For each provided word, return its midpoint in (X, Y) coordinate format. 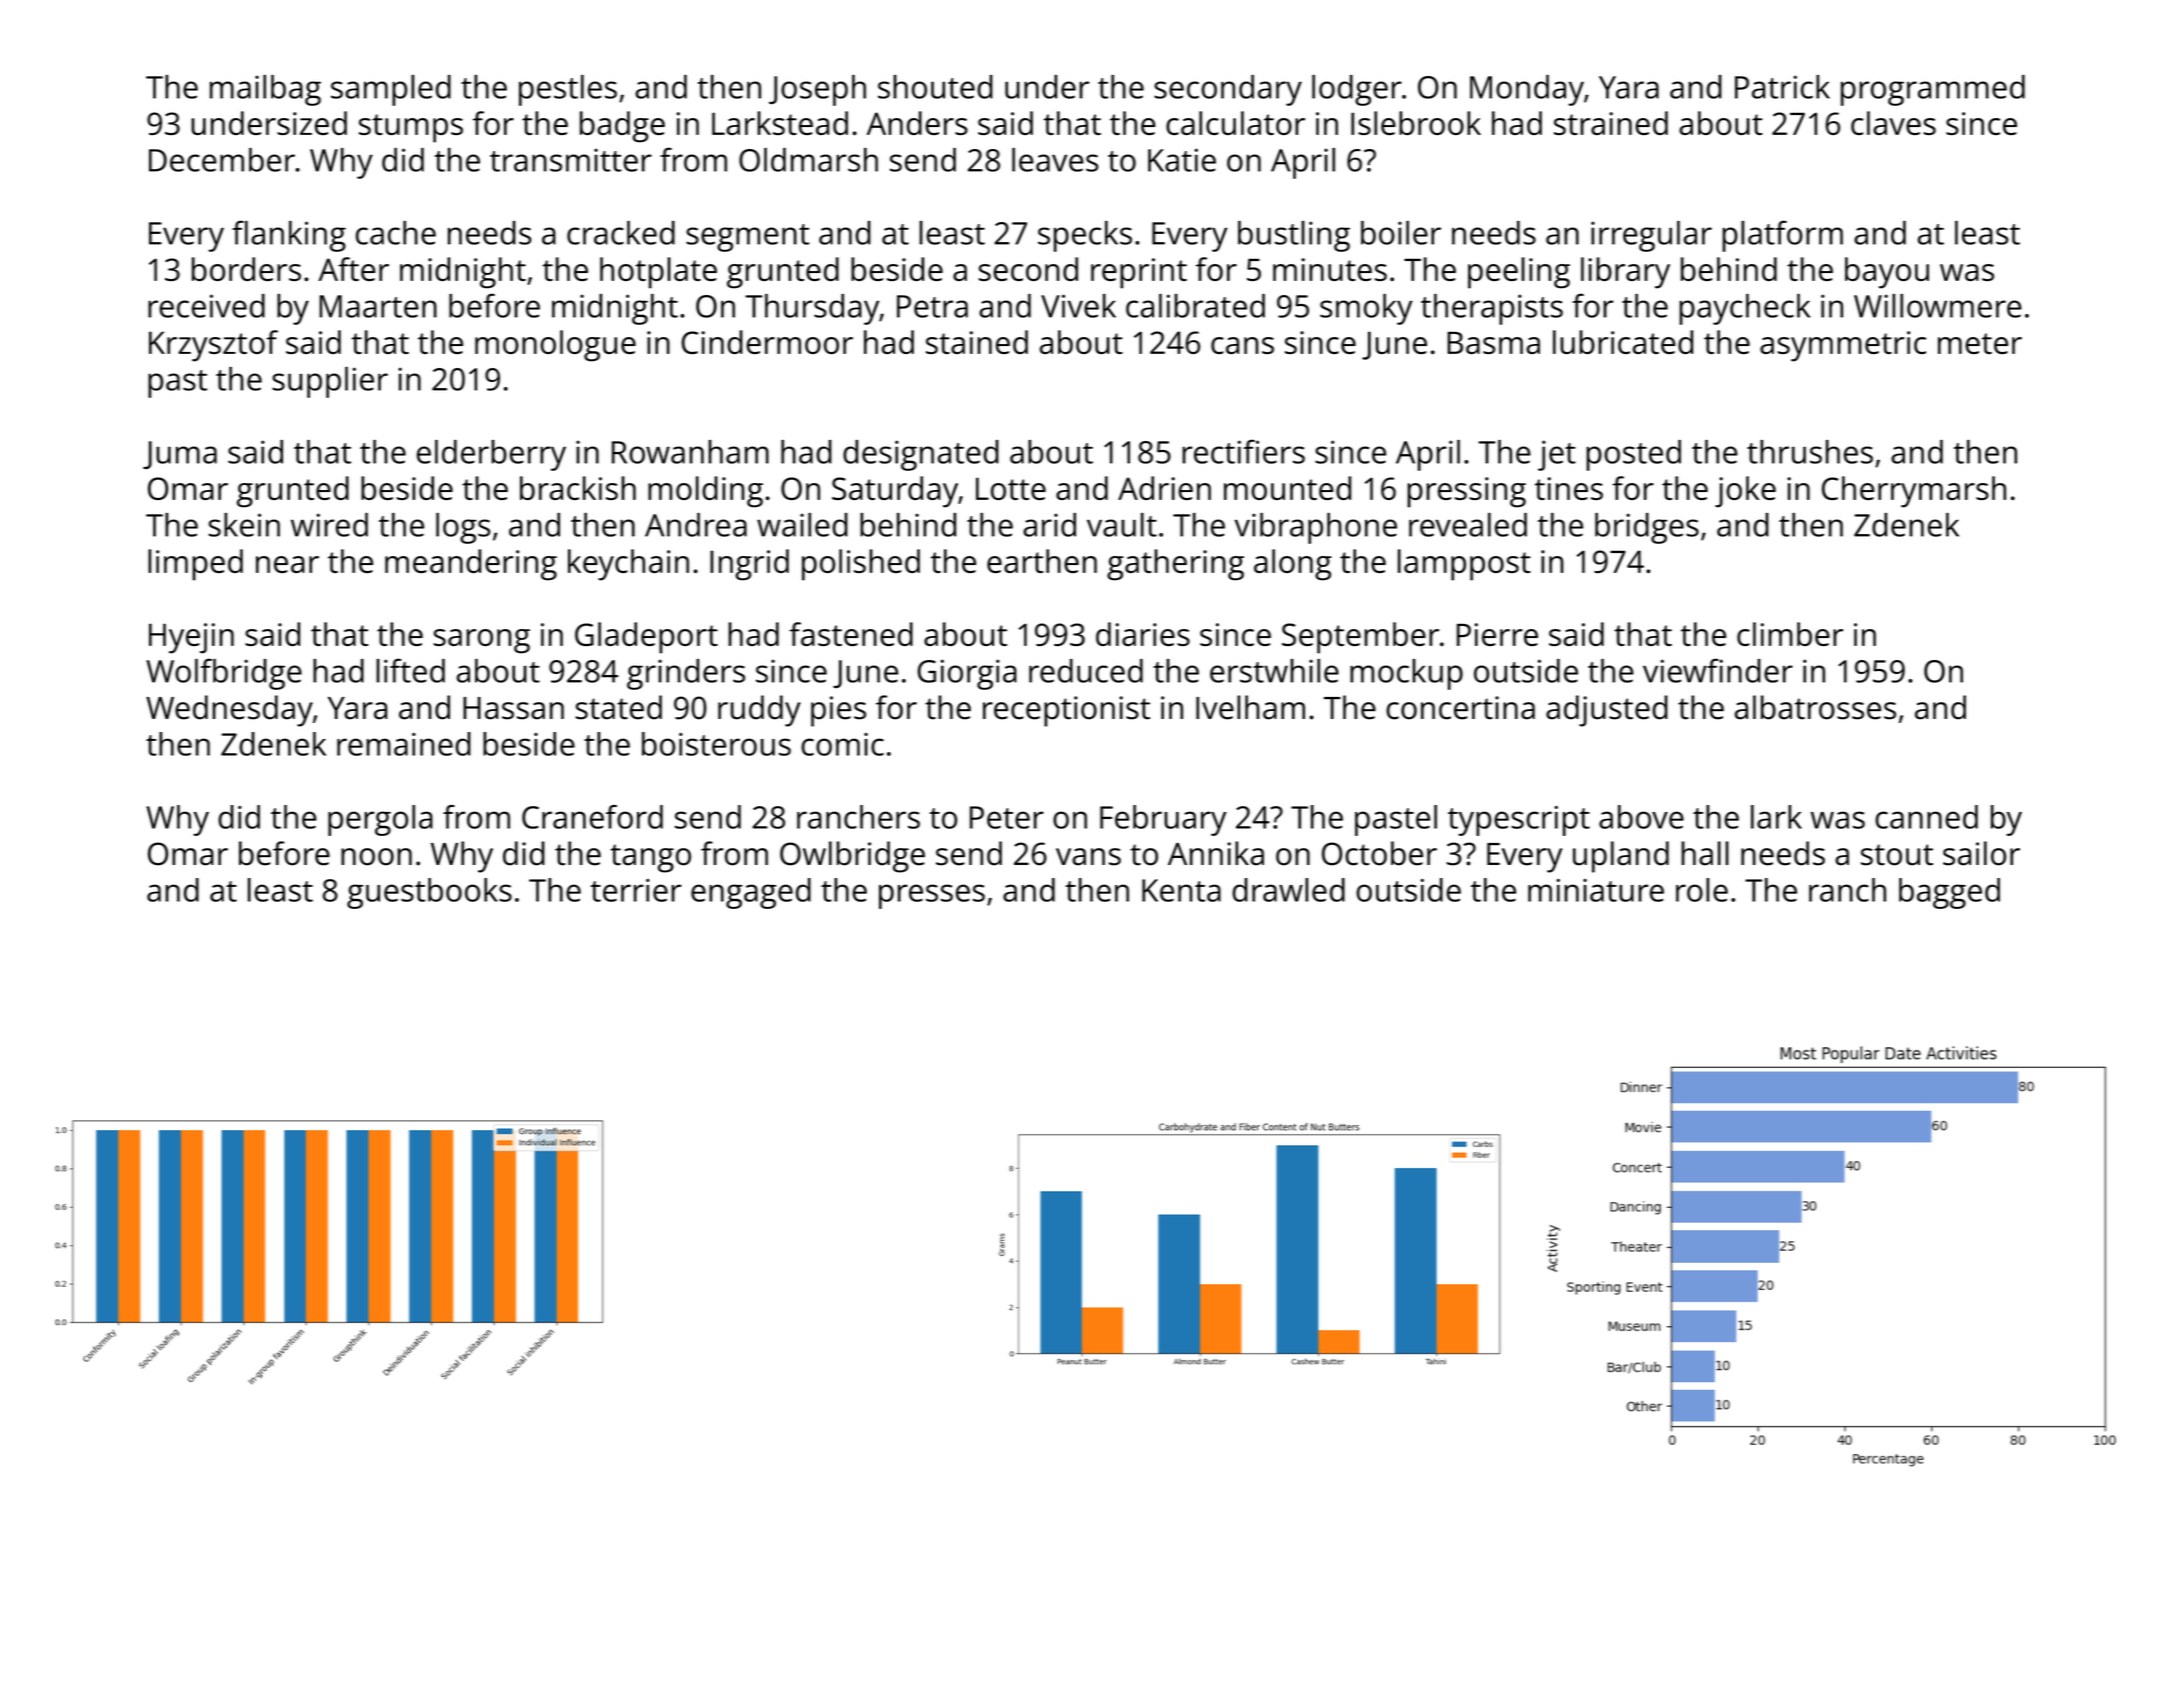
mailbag (265, 90)
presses (932, 896)
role (1702, 890)
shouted (935, 87)
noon (376, 857)
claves (1893, 123)
